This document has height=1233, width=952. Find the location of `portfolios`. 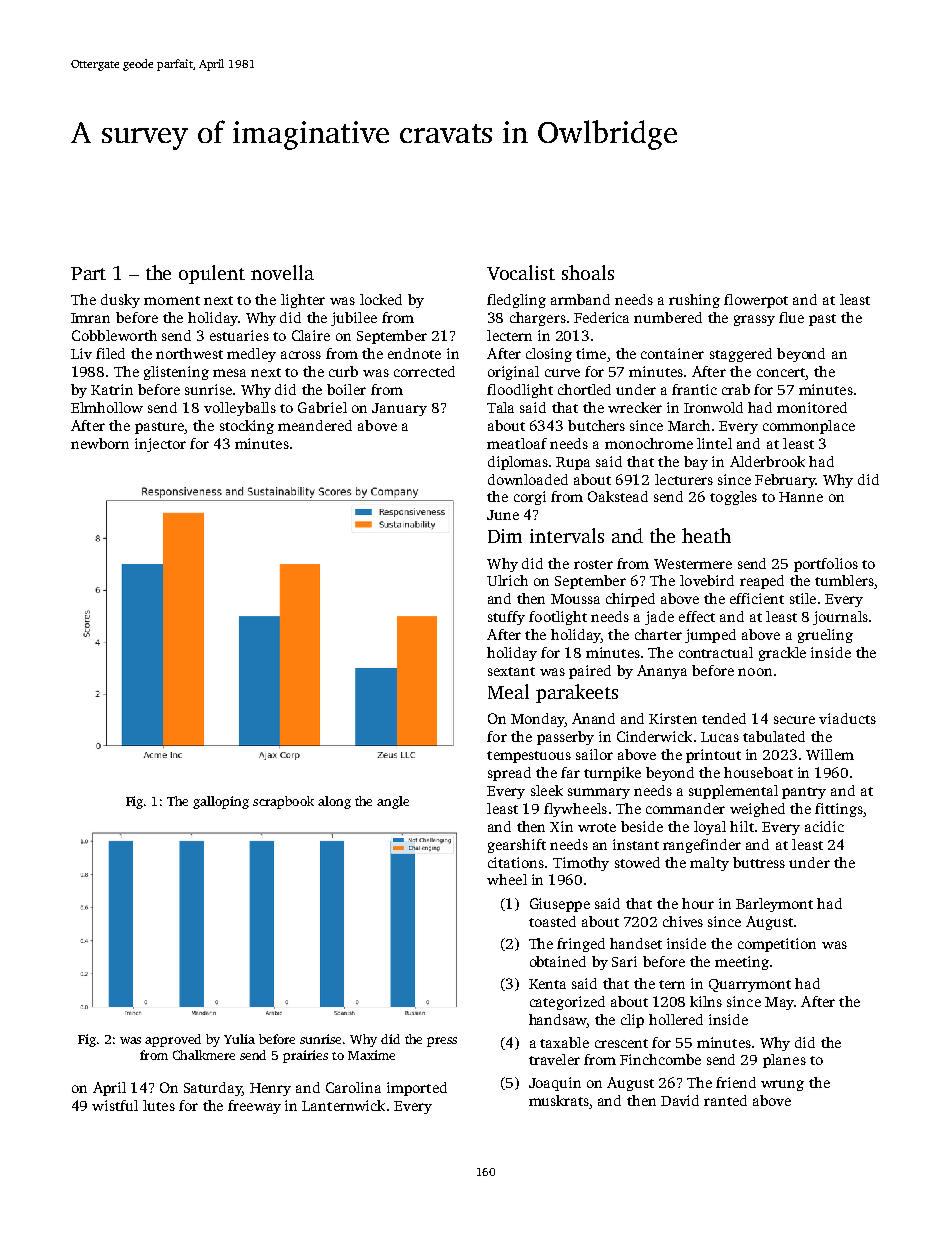

portfolios is located at coordinates (826, 565).
